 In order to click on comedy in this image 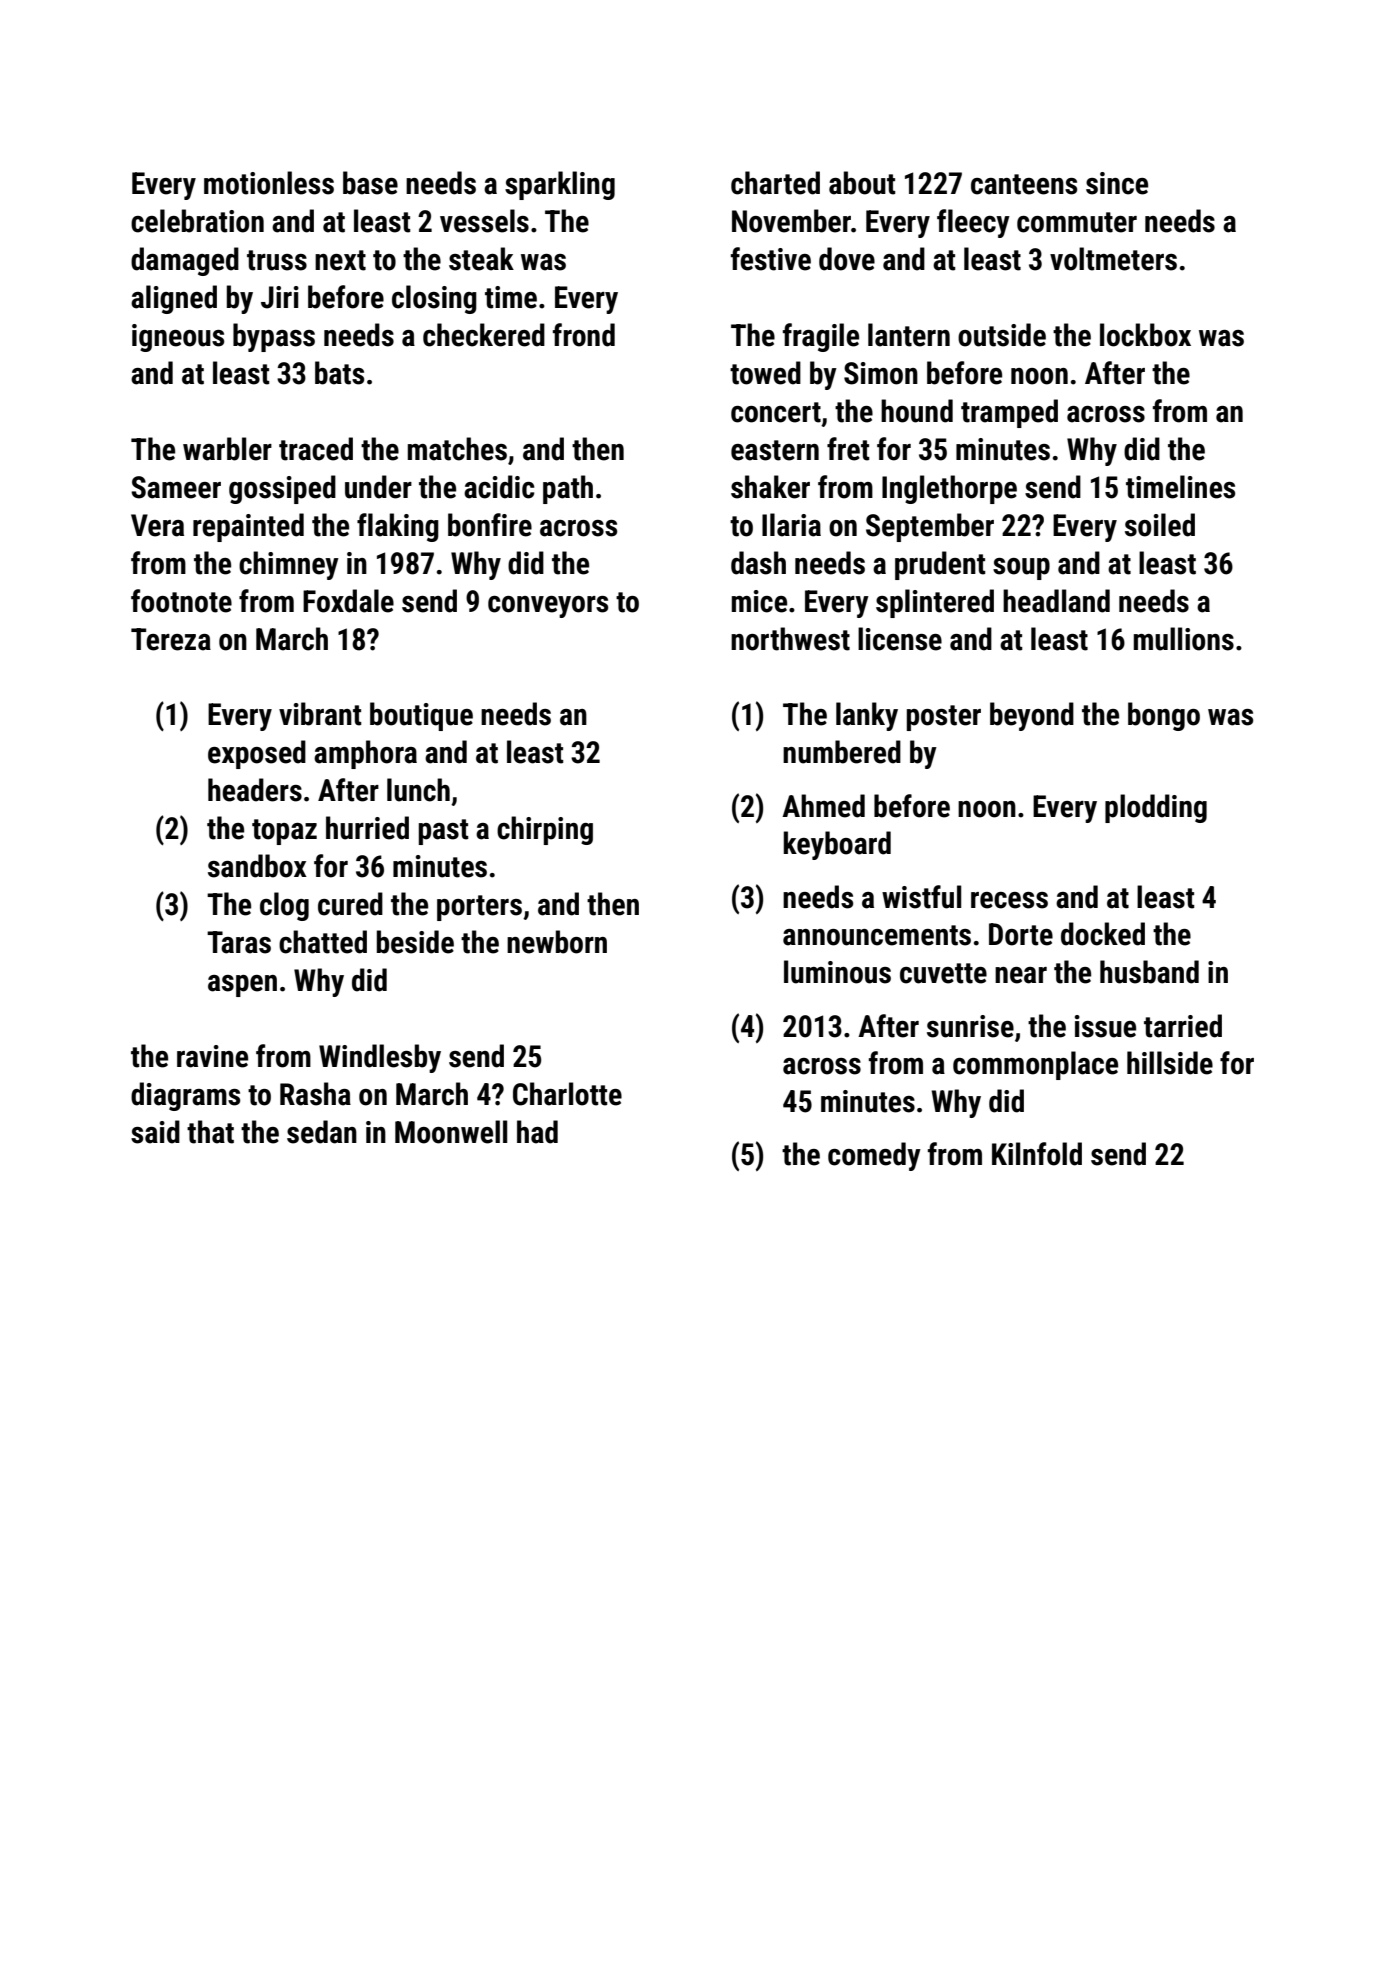, I will do `click(874, 1156)`.
